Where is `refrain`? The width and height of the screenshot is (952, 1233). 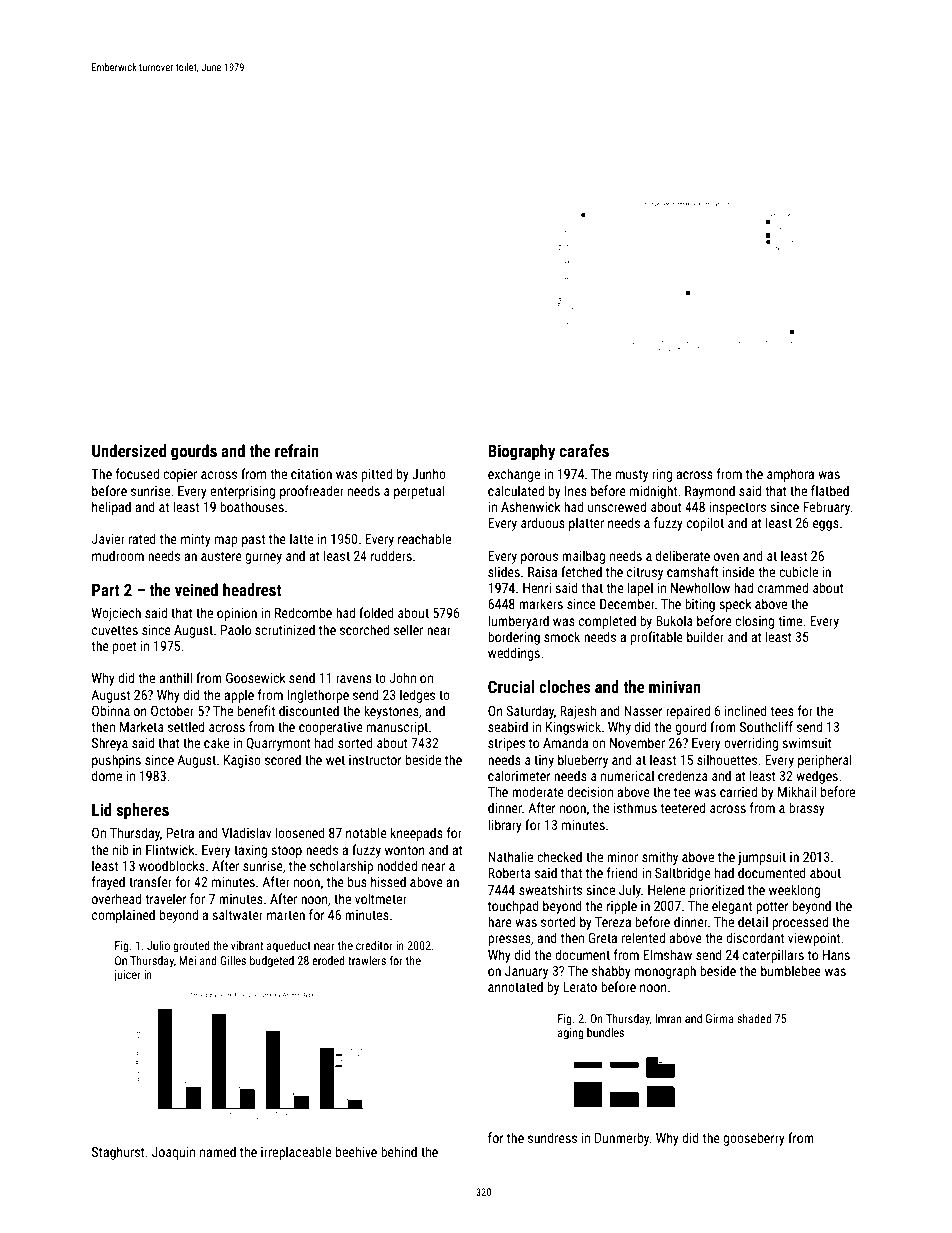
refrain is located at coordinates (297, 450).
